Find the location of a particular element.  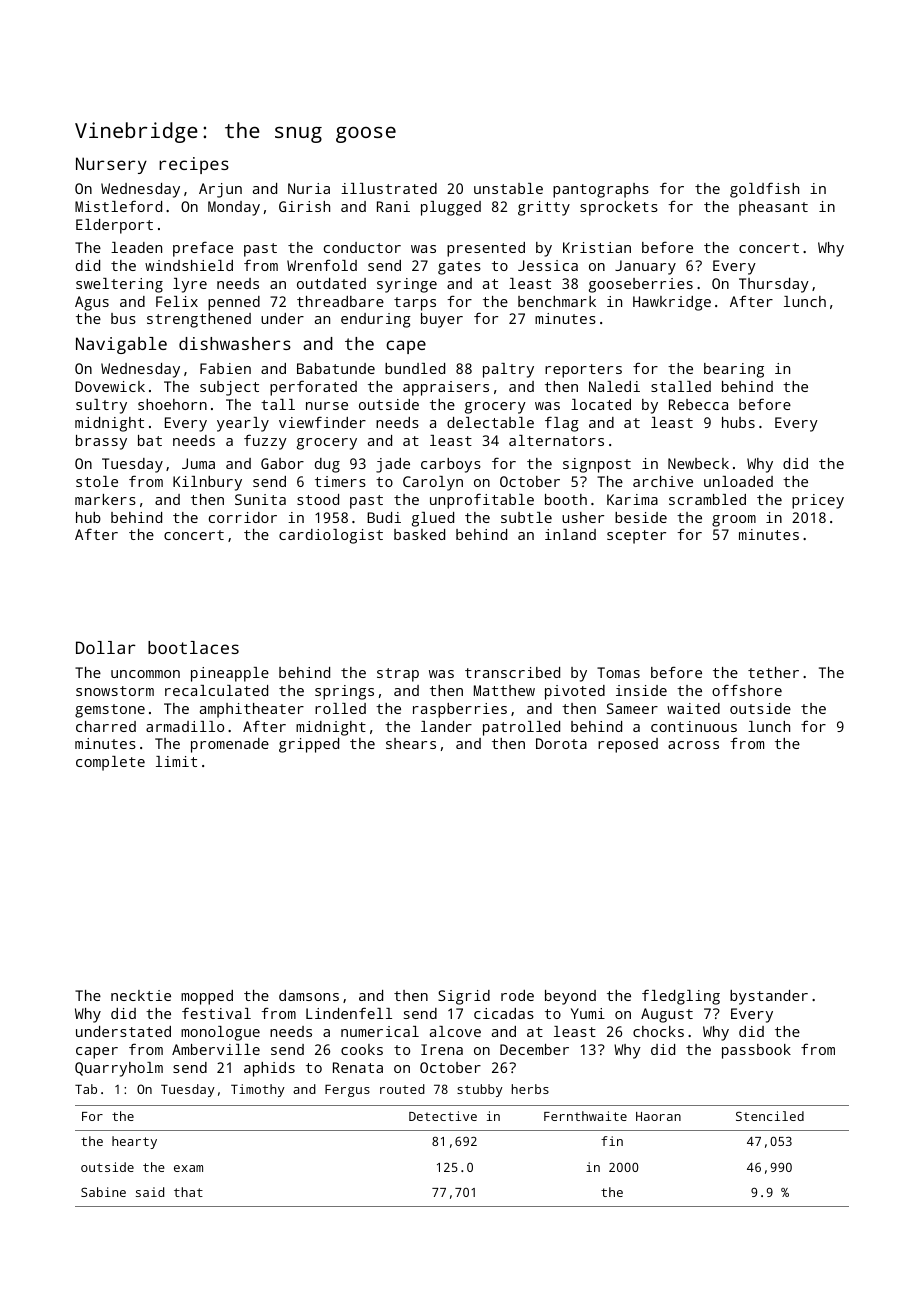

Detective is located at coordinates (443, 1116).
